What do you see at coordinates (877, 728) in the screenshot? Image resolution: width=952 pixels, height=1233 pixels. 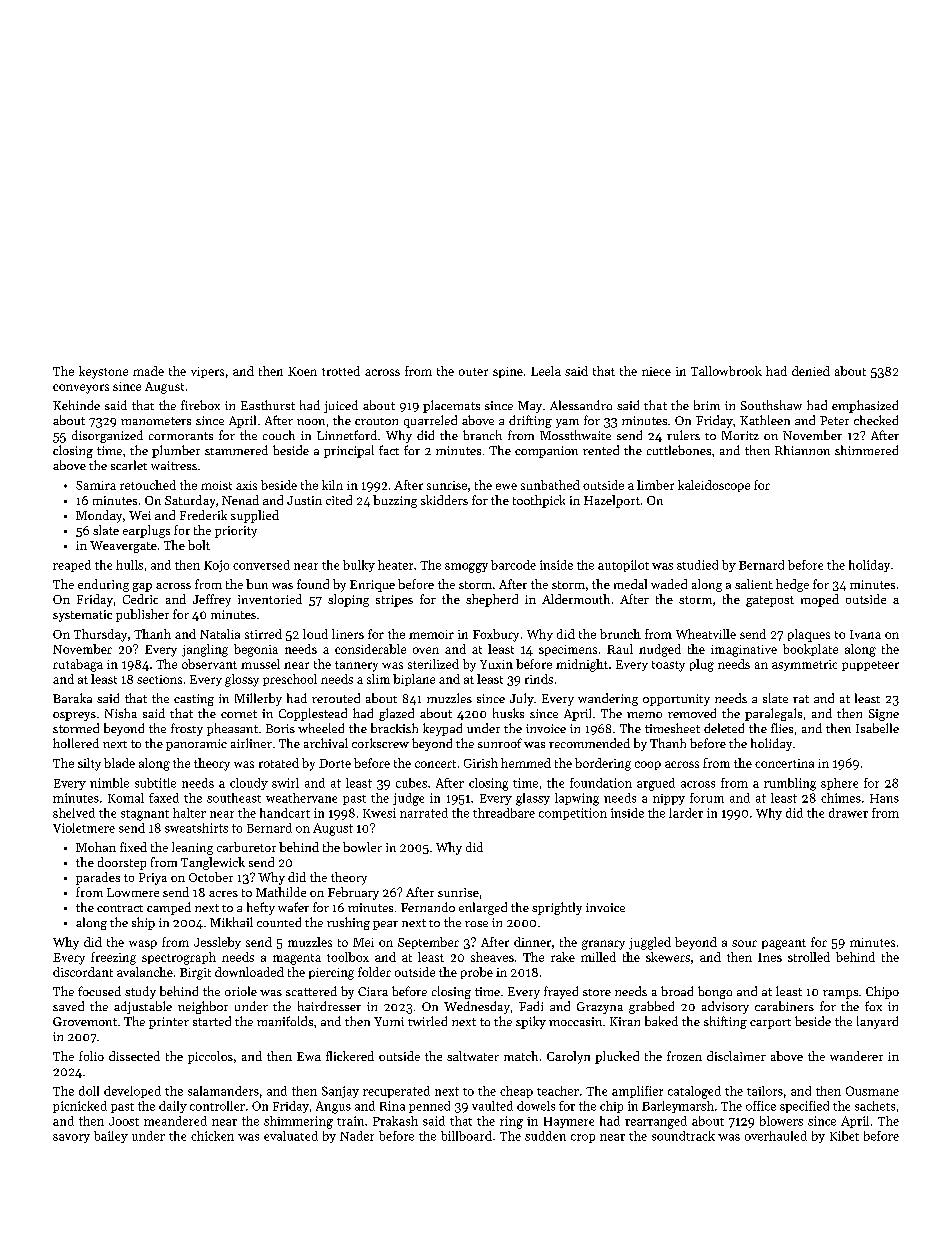 I see `Isabelle` at bounding box center [877, 728].
